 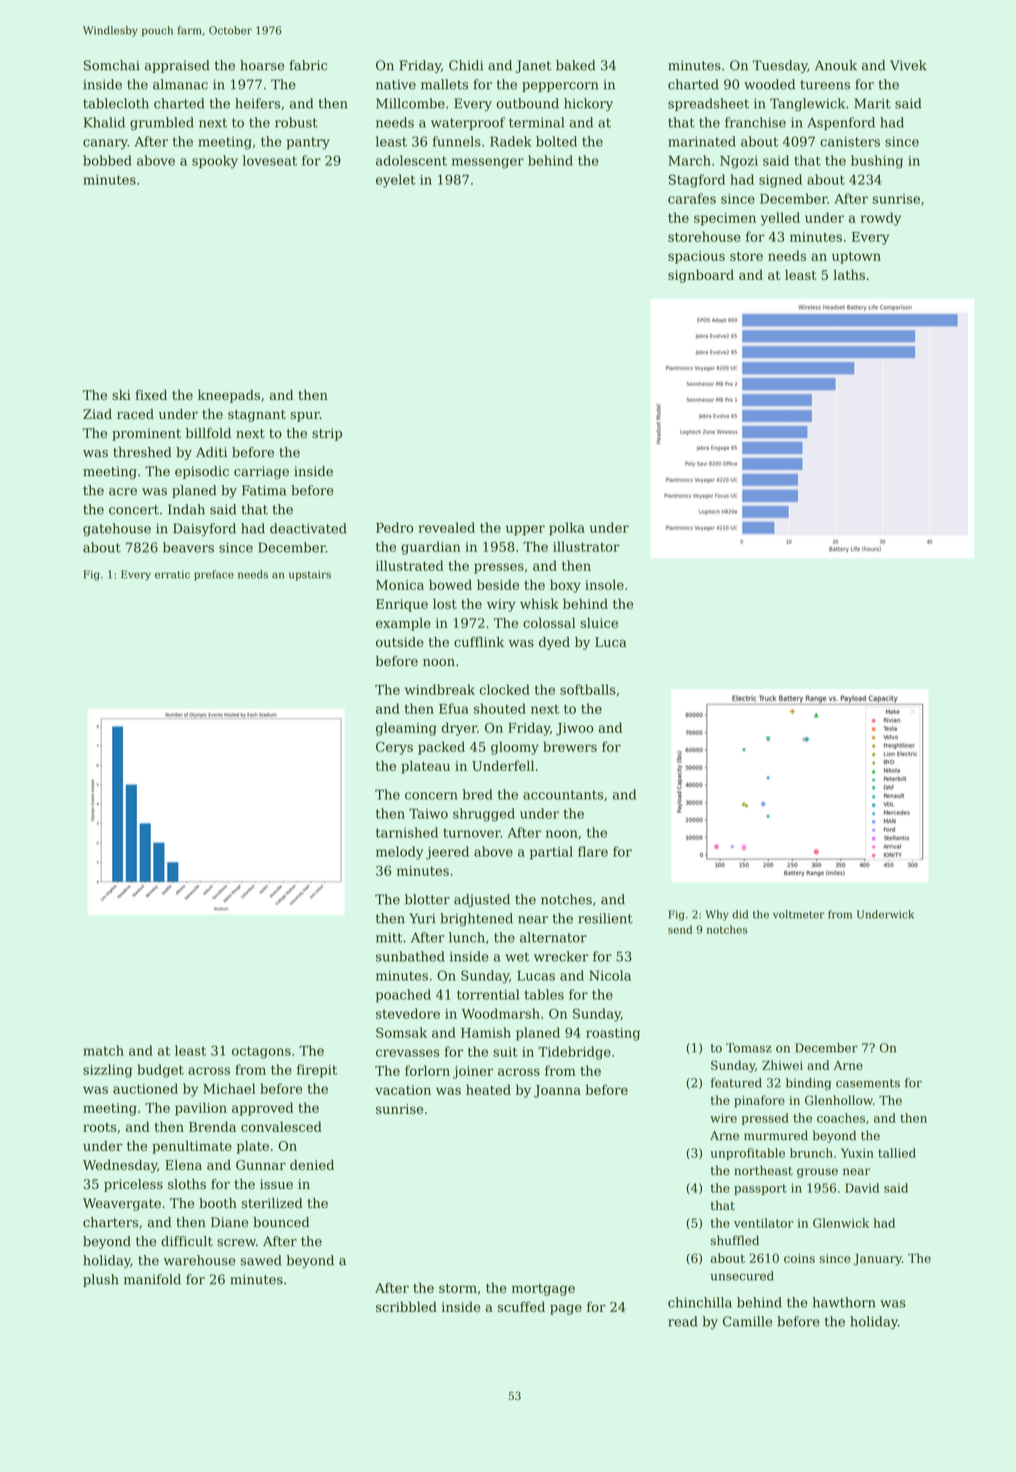 What do you see at coordinates (525, 530) in the screenshot?
I see `upper` at bounding box center [525, 530].
